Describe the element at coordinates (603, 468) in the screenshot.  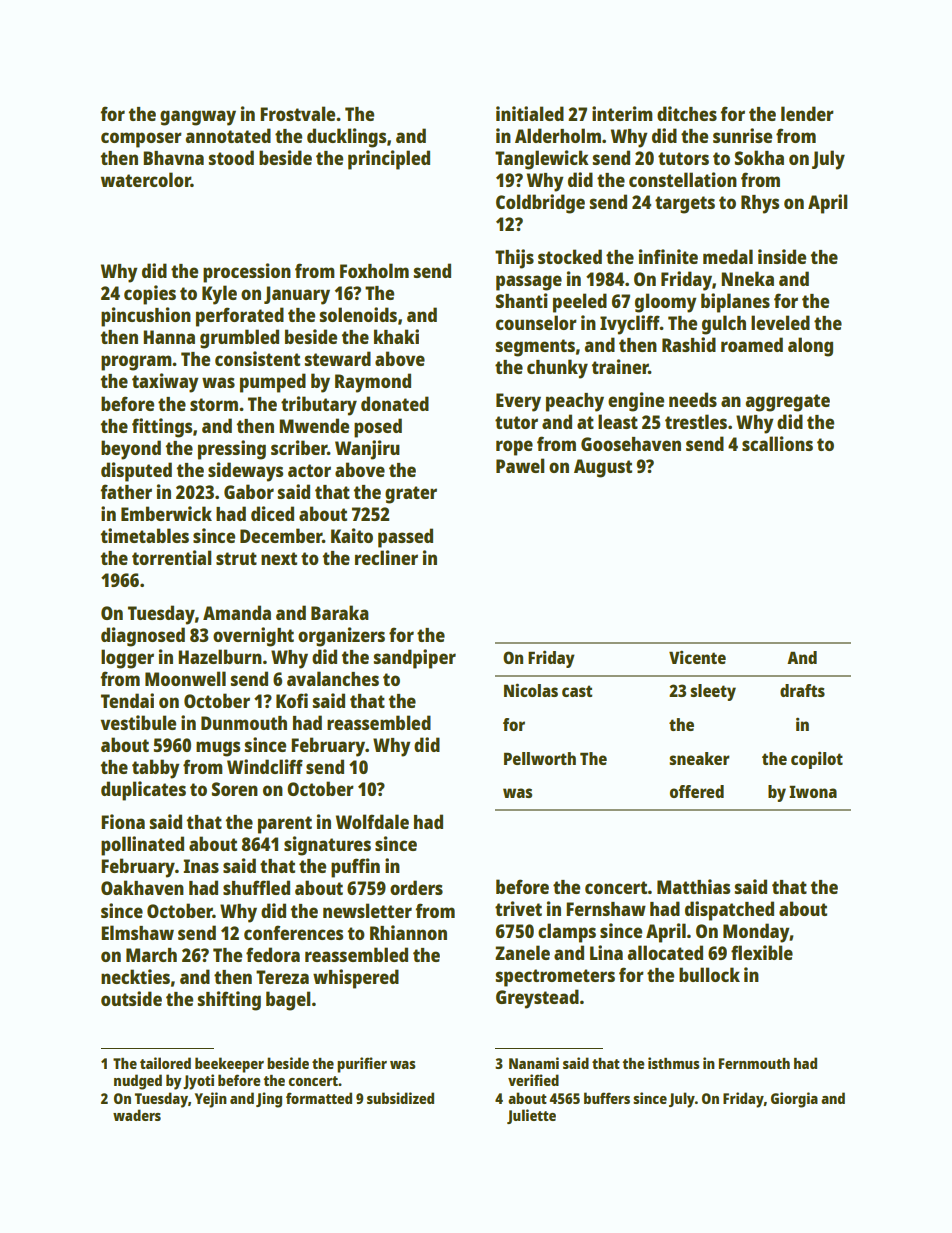
I see `August` at that location.
